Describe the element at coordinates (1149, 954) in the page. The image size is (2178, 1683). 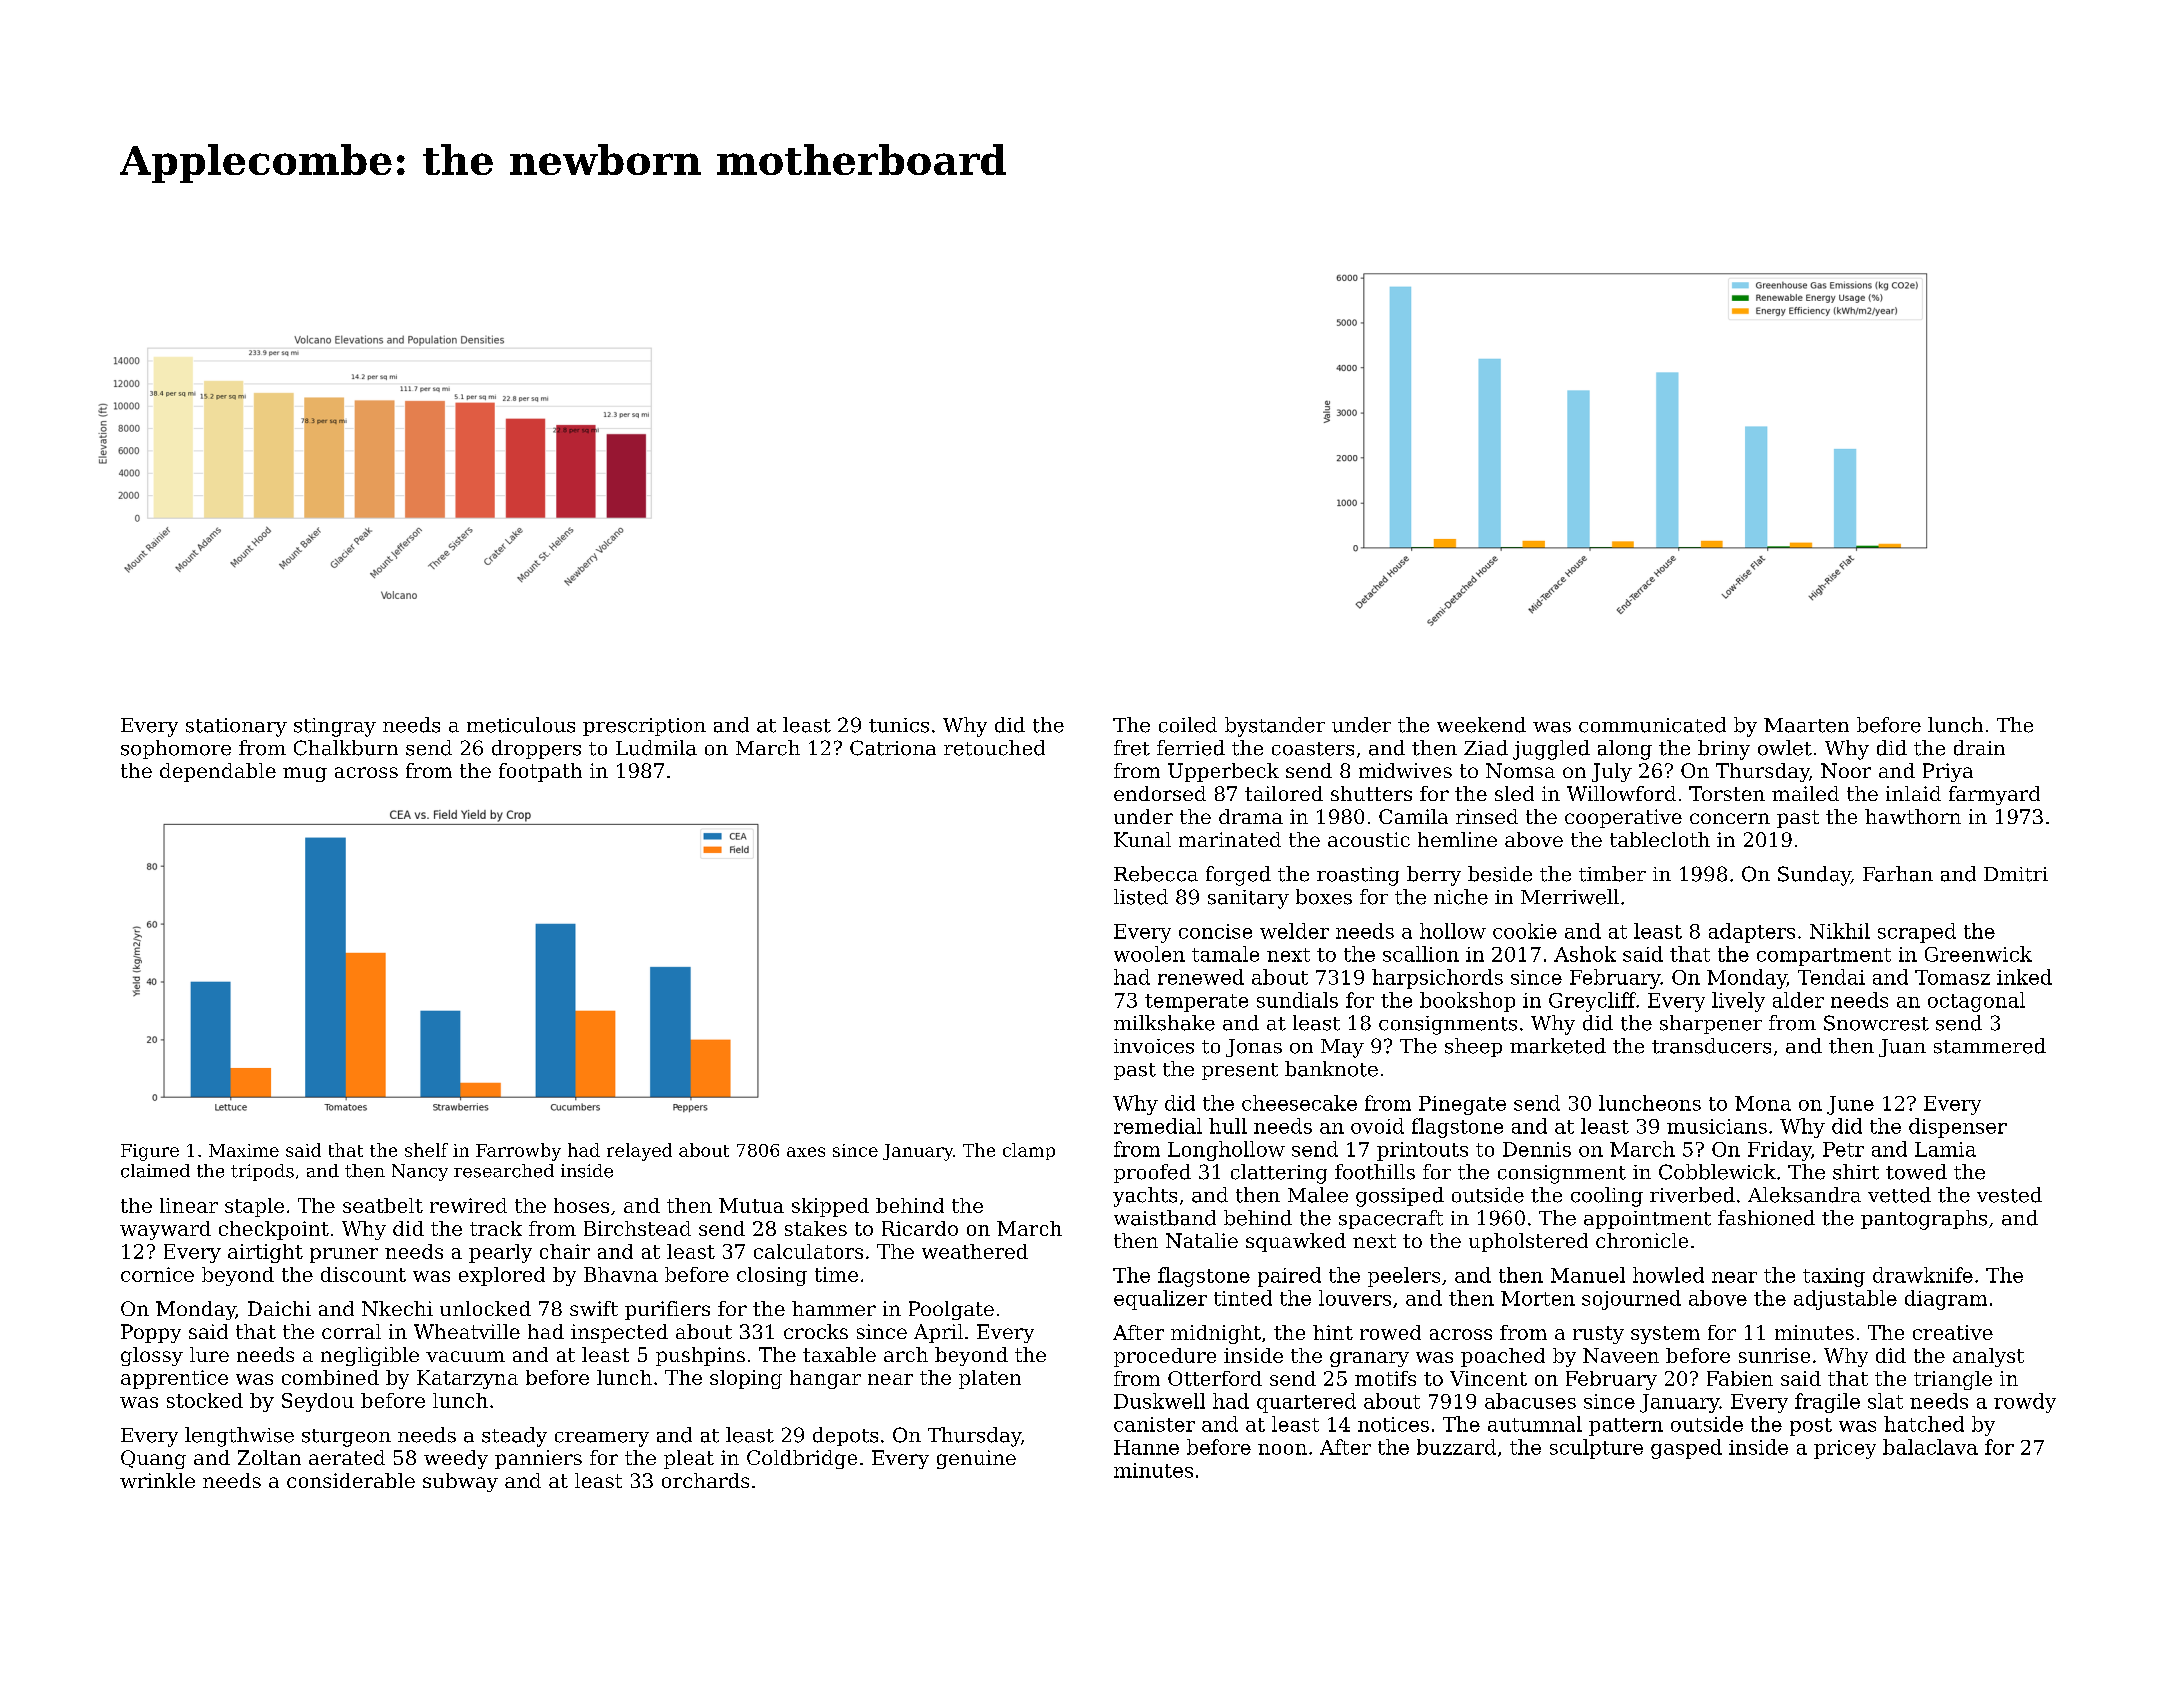
I see `woolen` at that location.
